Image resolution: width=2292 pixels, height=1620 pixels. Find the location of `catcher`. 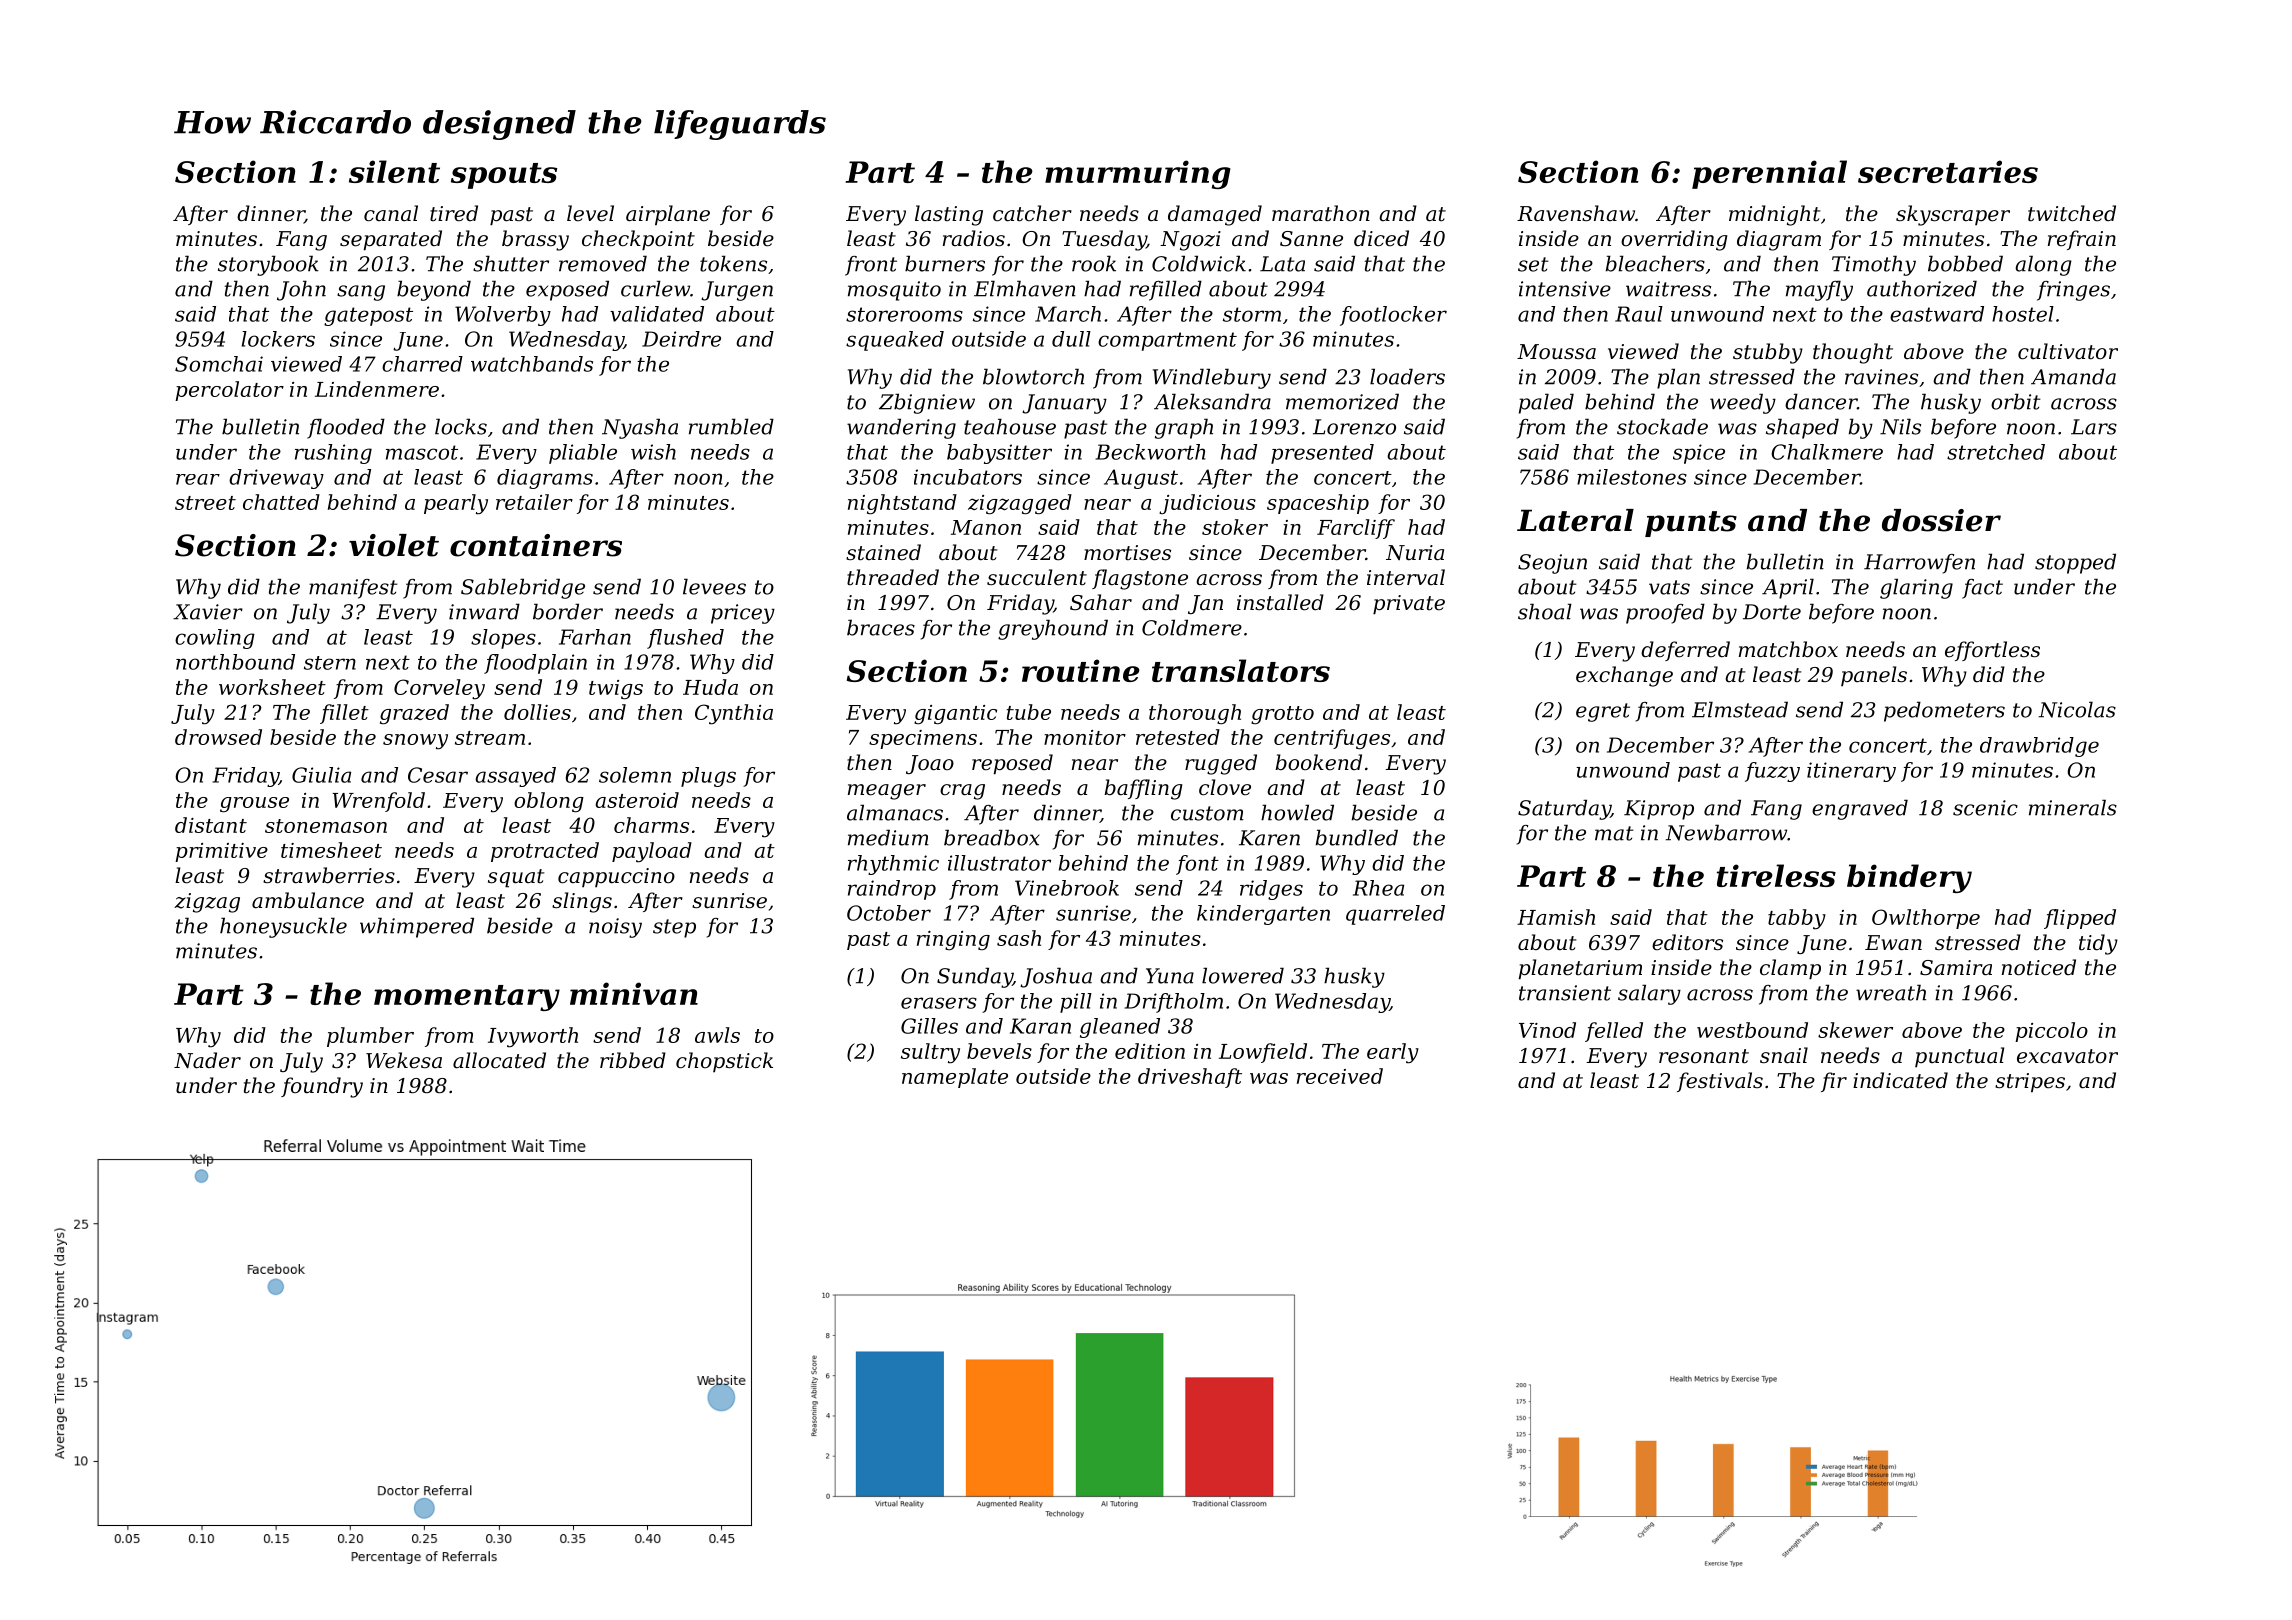

catcher is located at coordinates (1032, 213).
